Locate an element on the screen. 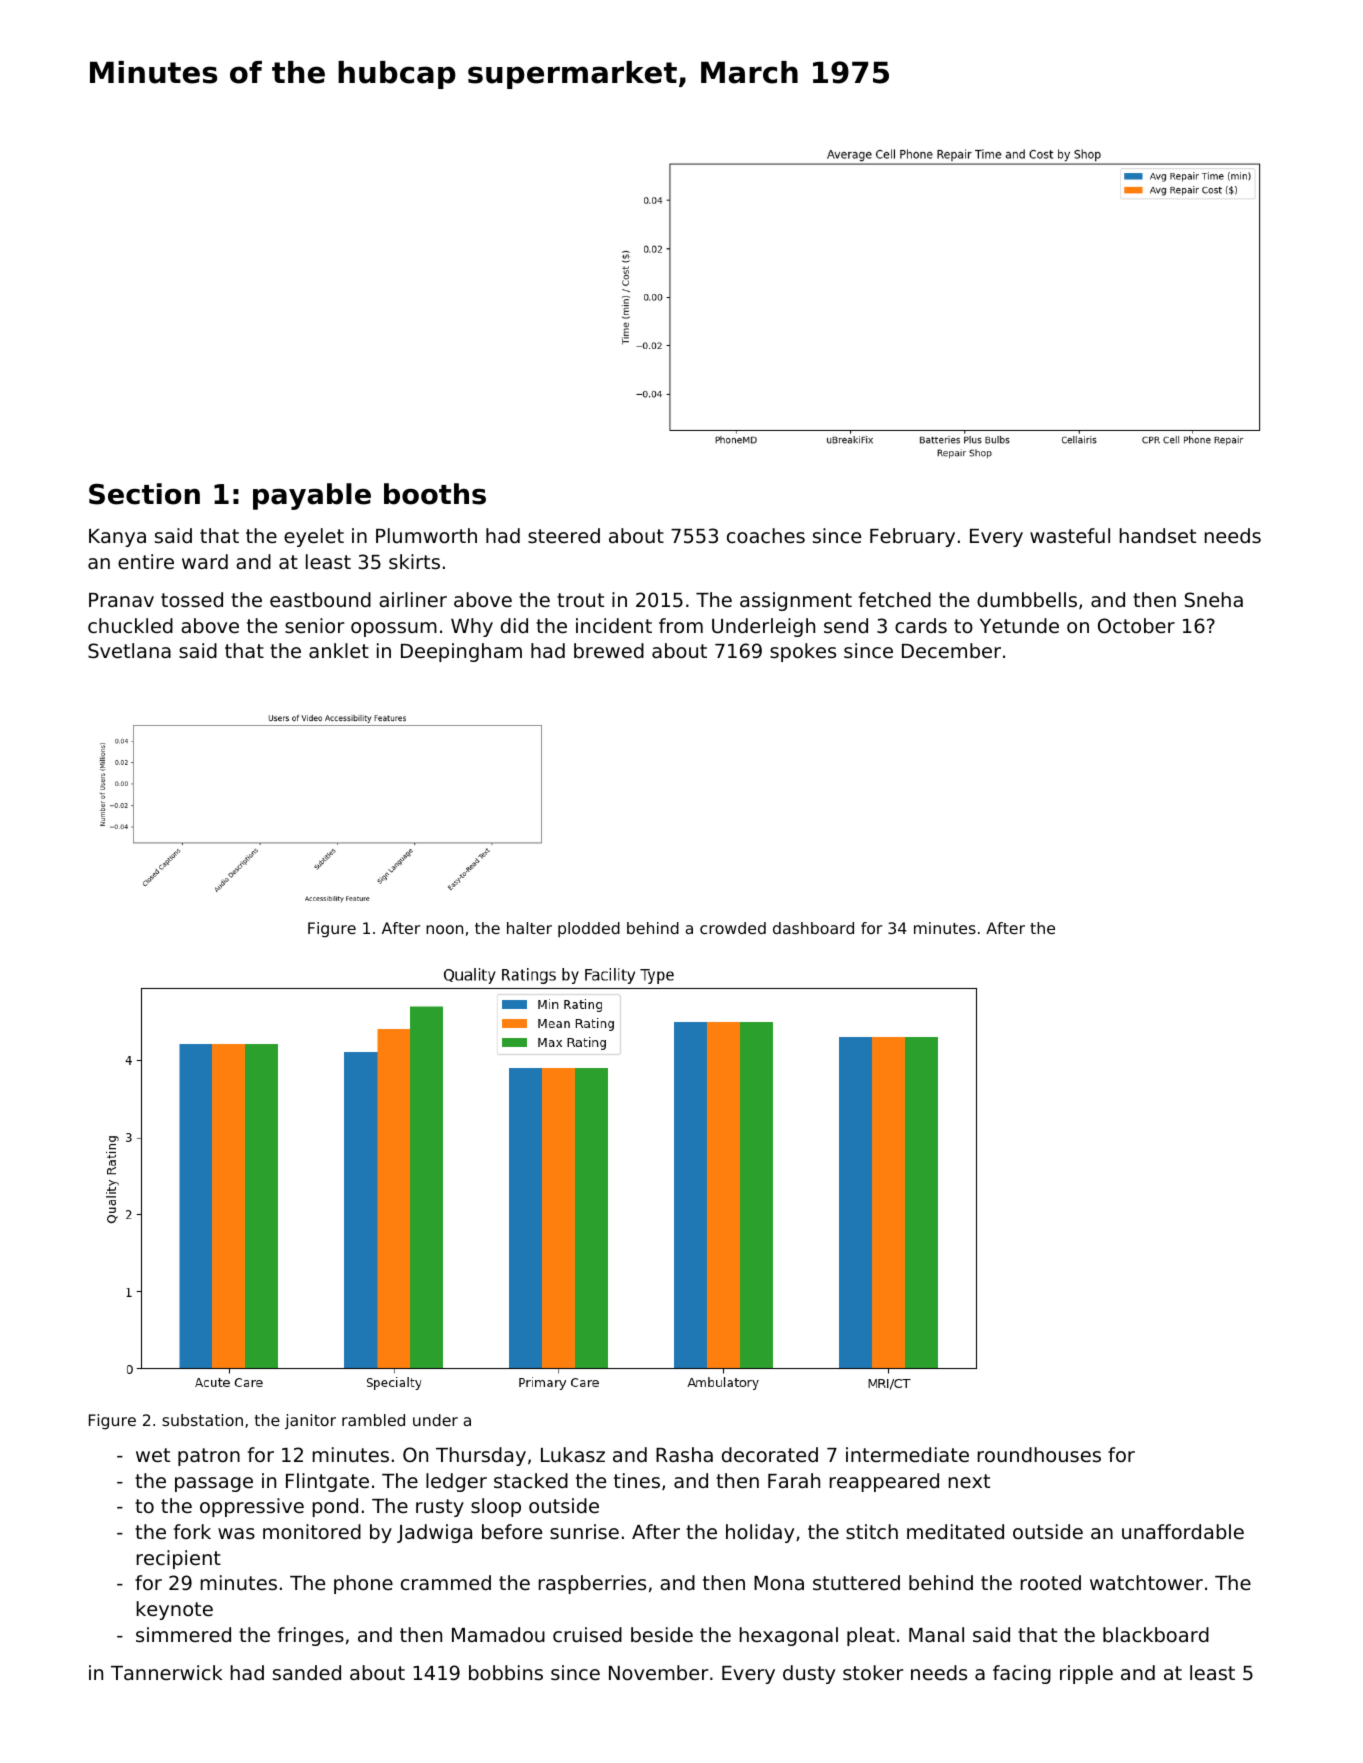  rooted is located at coordinates (1051, 1582).
